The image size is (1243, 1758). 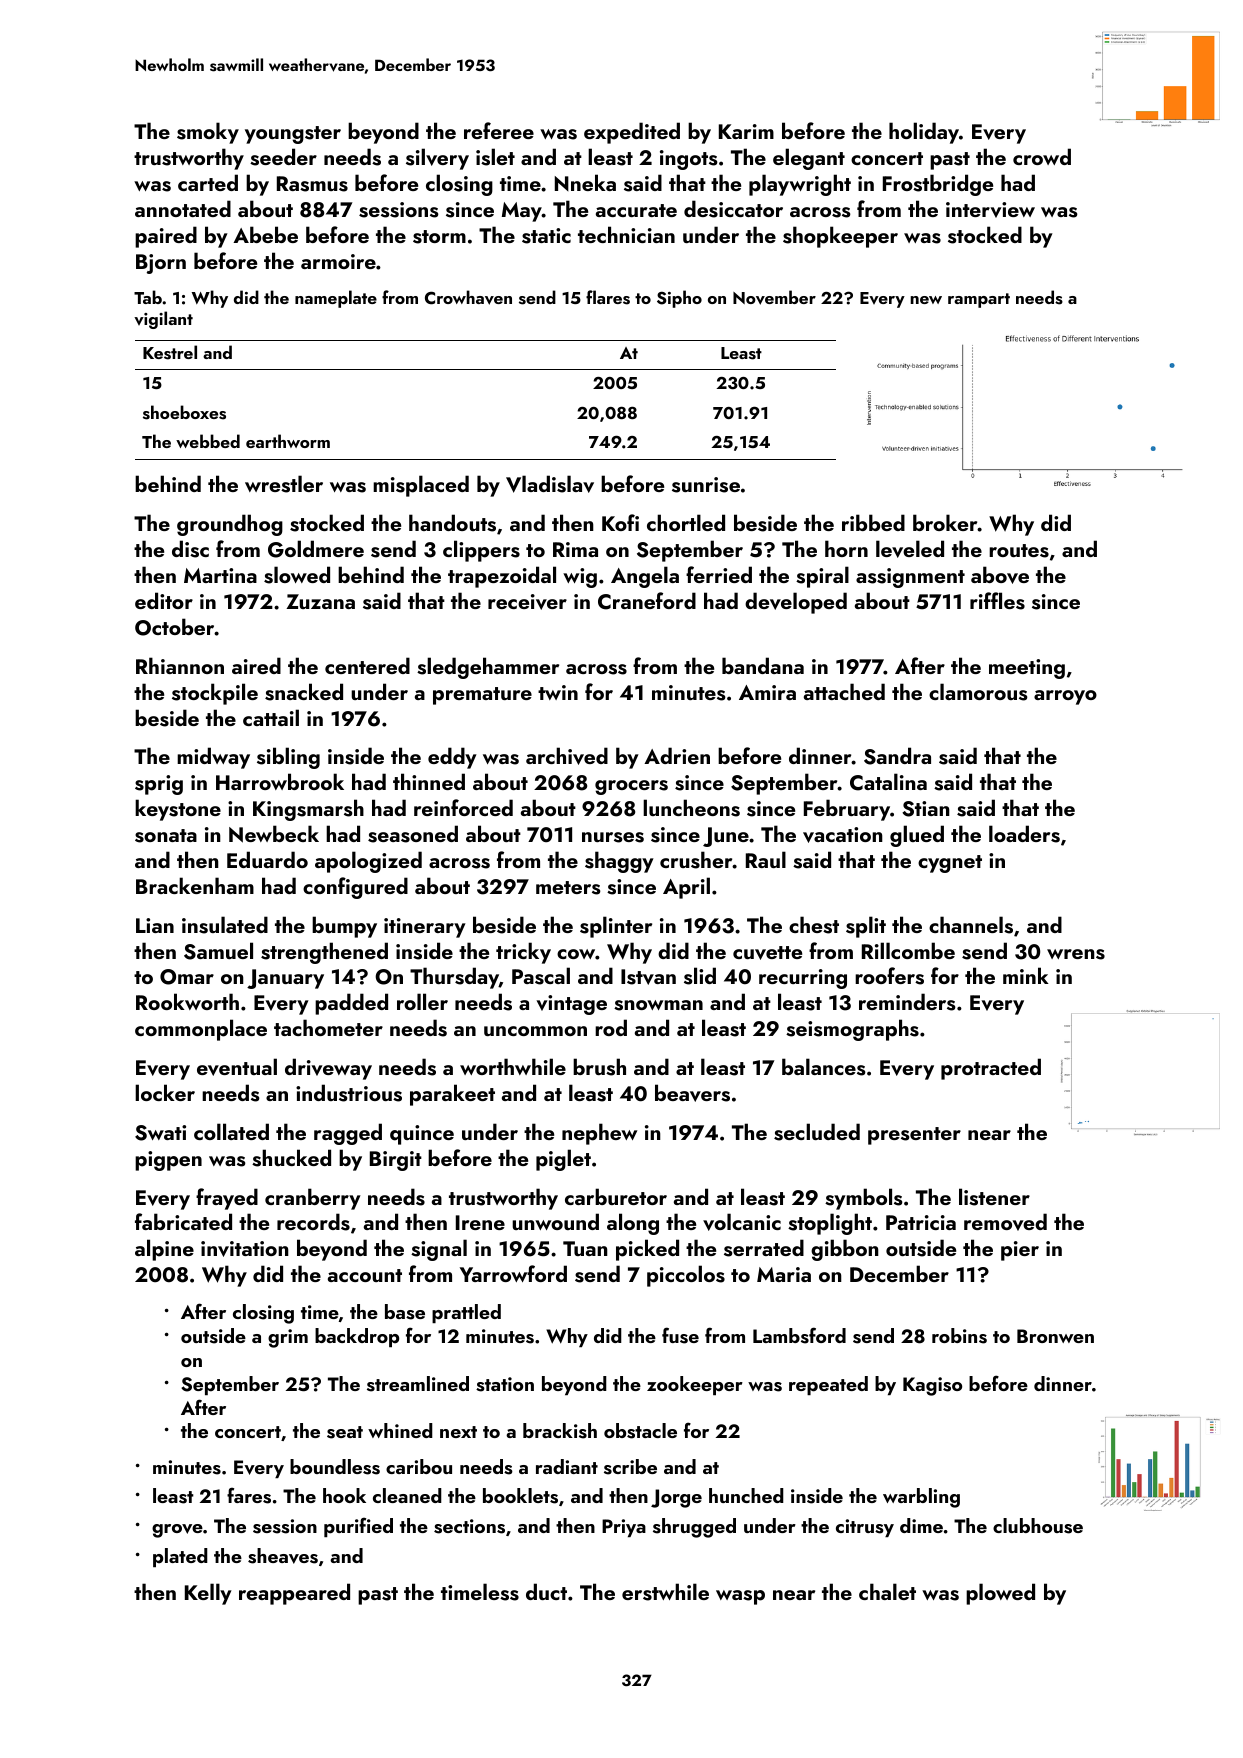 What do you see at coordinates (694, 1528) in the page?
I see `shrugged` at bounding box center [694, 1528].
